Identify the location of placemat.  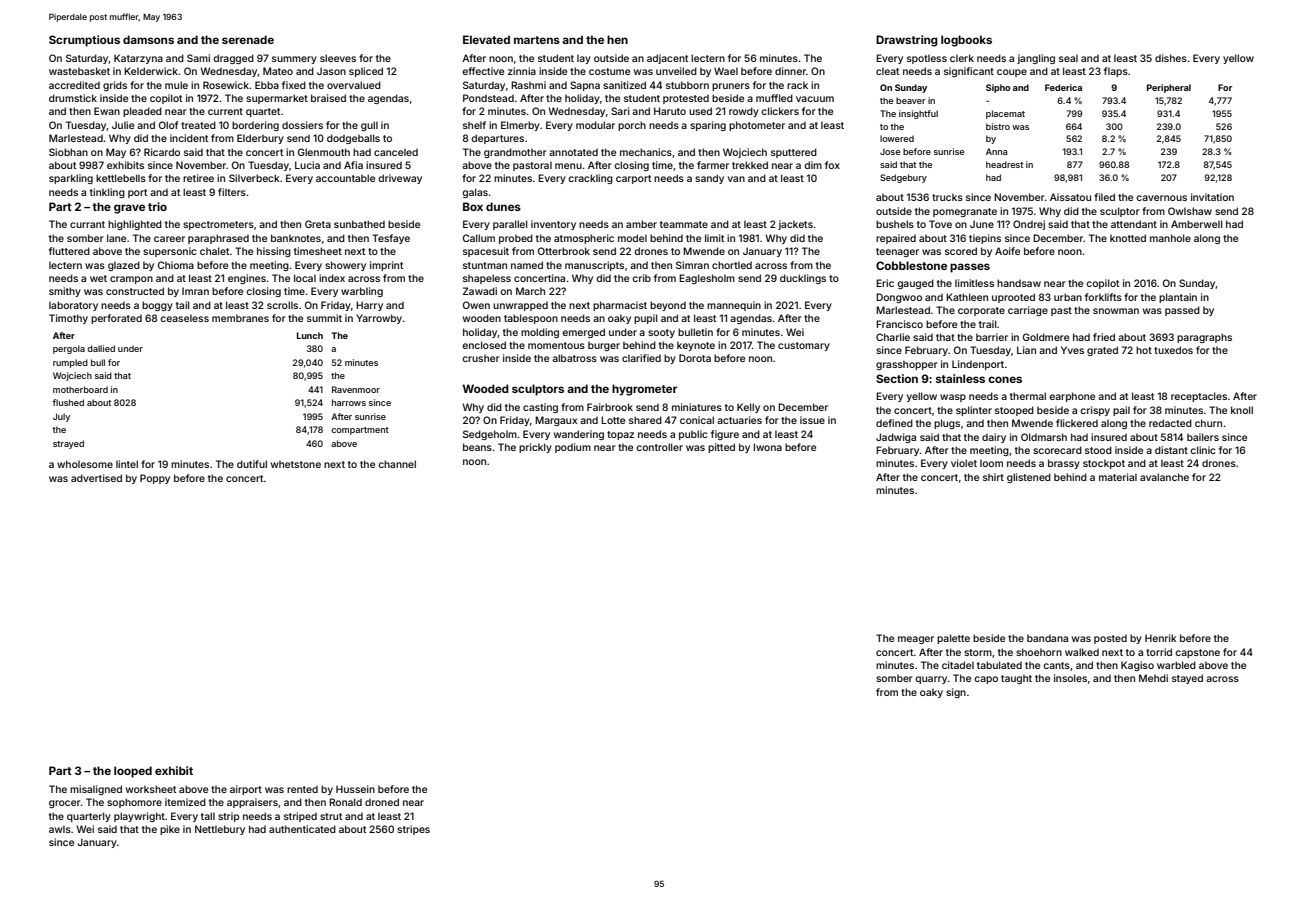
(1005, 114).
